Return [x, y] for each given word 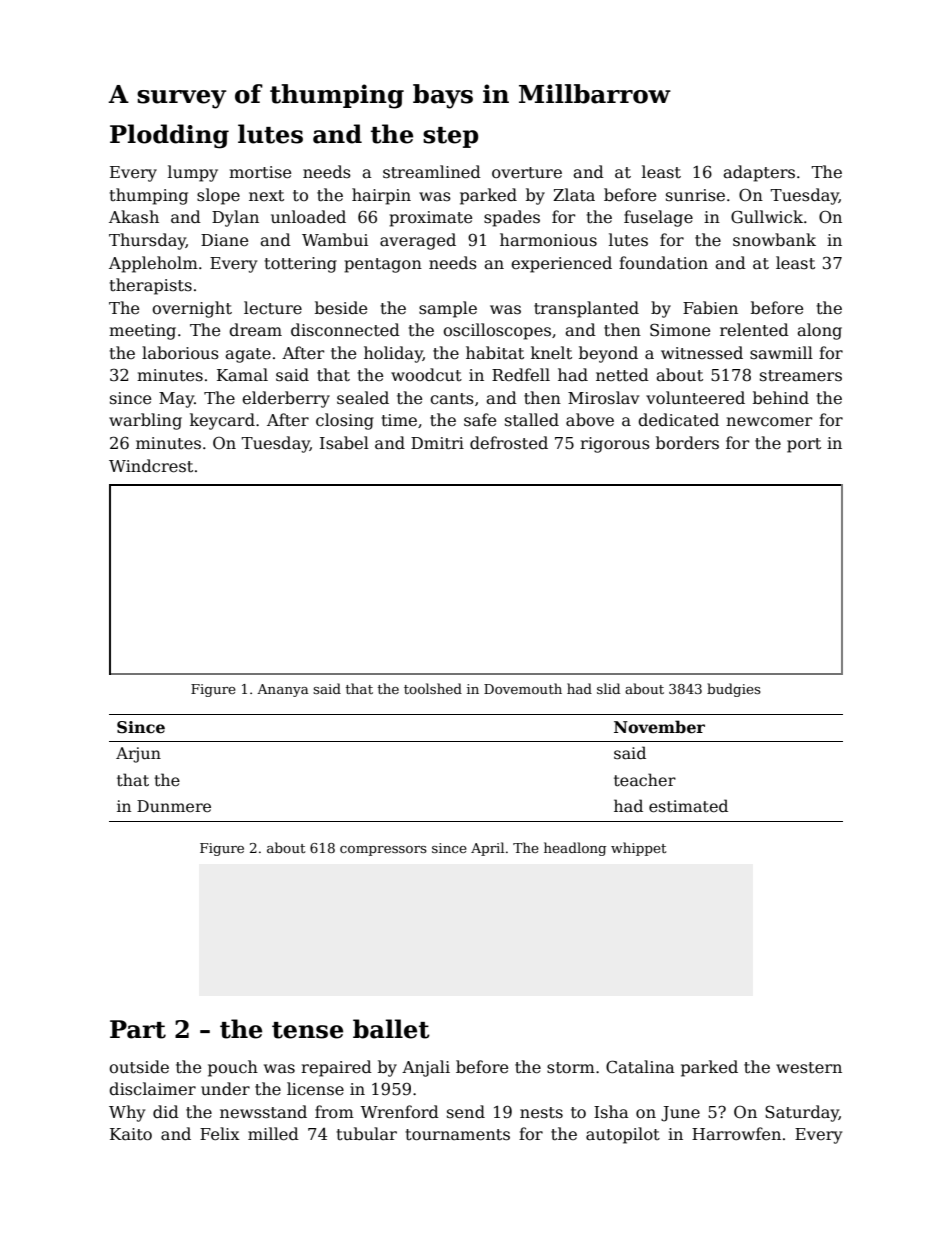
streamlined [432, 172]
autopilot [623, 1135]
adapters [759, 173]
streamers [801, 376]
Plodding [169, 136]
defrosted [509, 443]
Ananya [283, 690]
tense [307, 1030]
